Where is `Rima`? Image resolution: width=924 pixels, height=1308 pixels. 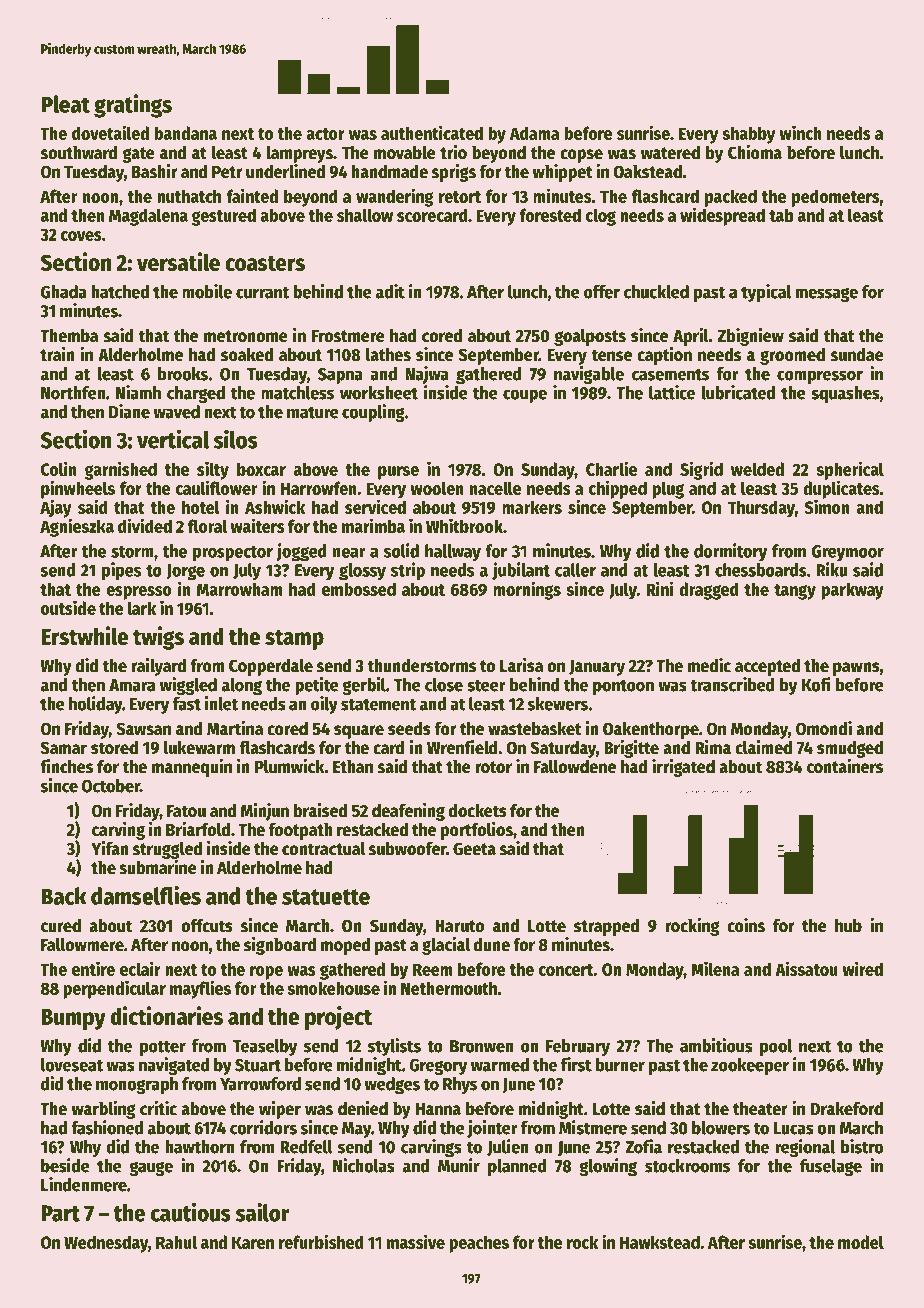
Rima is located at coordinates (713, 747).
